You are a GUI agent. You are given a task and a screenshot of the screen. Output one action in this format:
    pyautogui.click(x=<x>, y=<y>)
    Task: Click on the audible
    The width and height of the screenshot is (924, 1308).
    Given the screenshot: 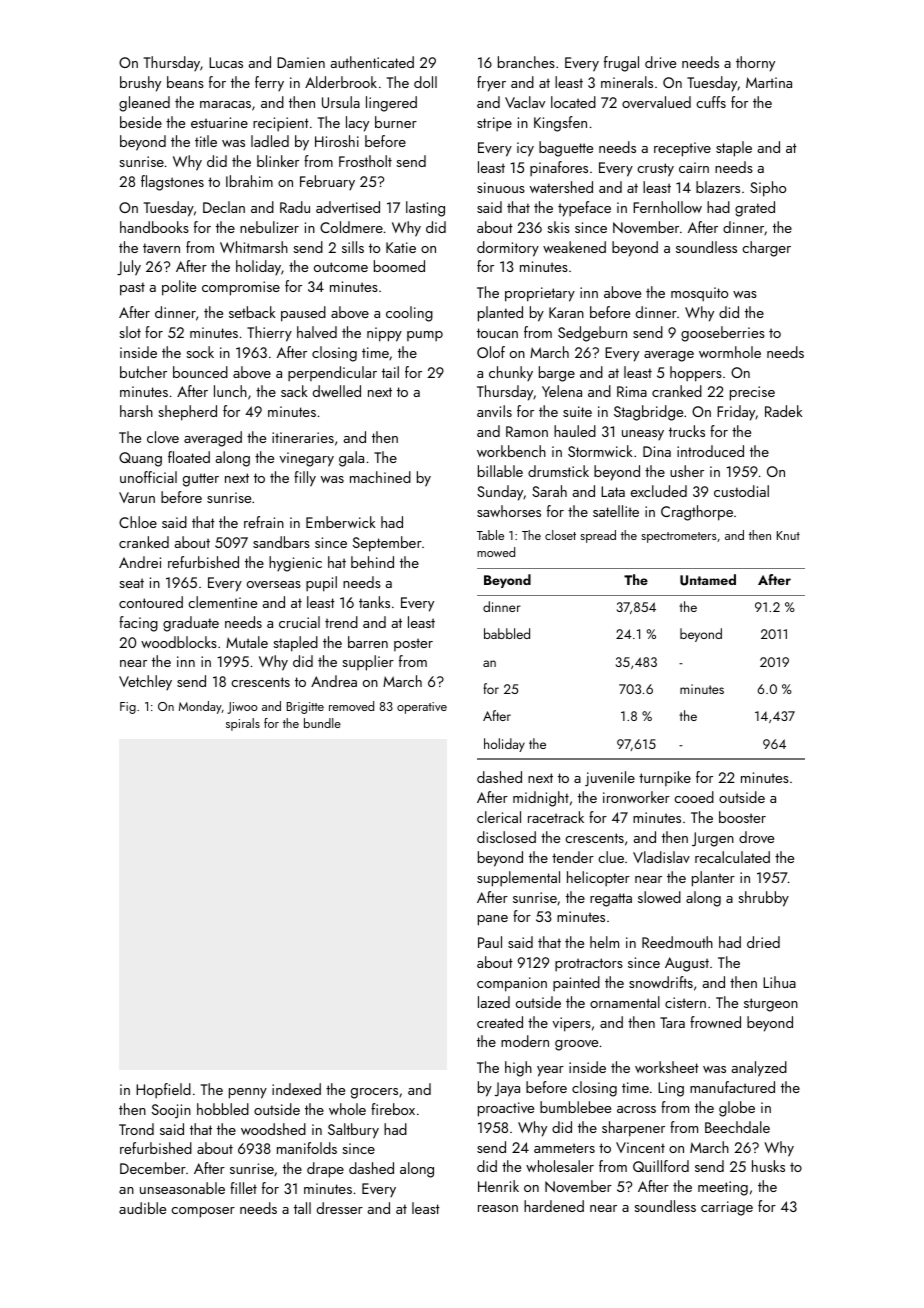 What is the action you would take?
    pyautogui.click(x=142, y=1208)
